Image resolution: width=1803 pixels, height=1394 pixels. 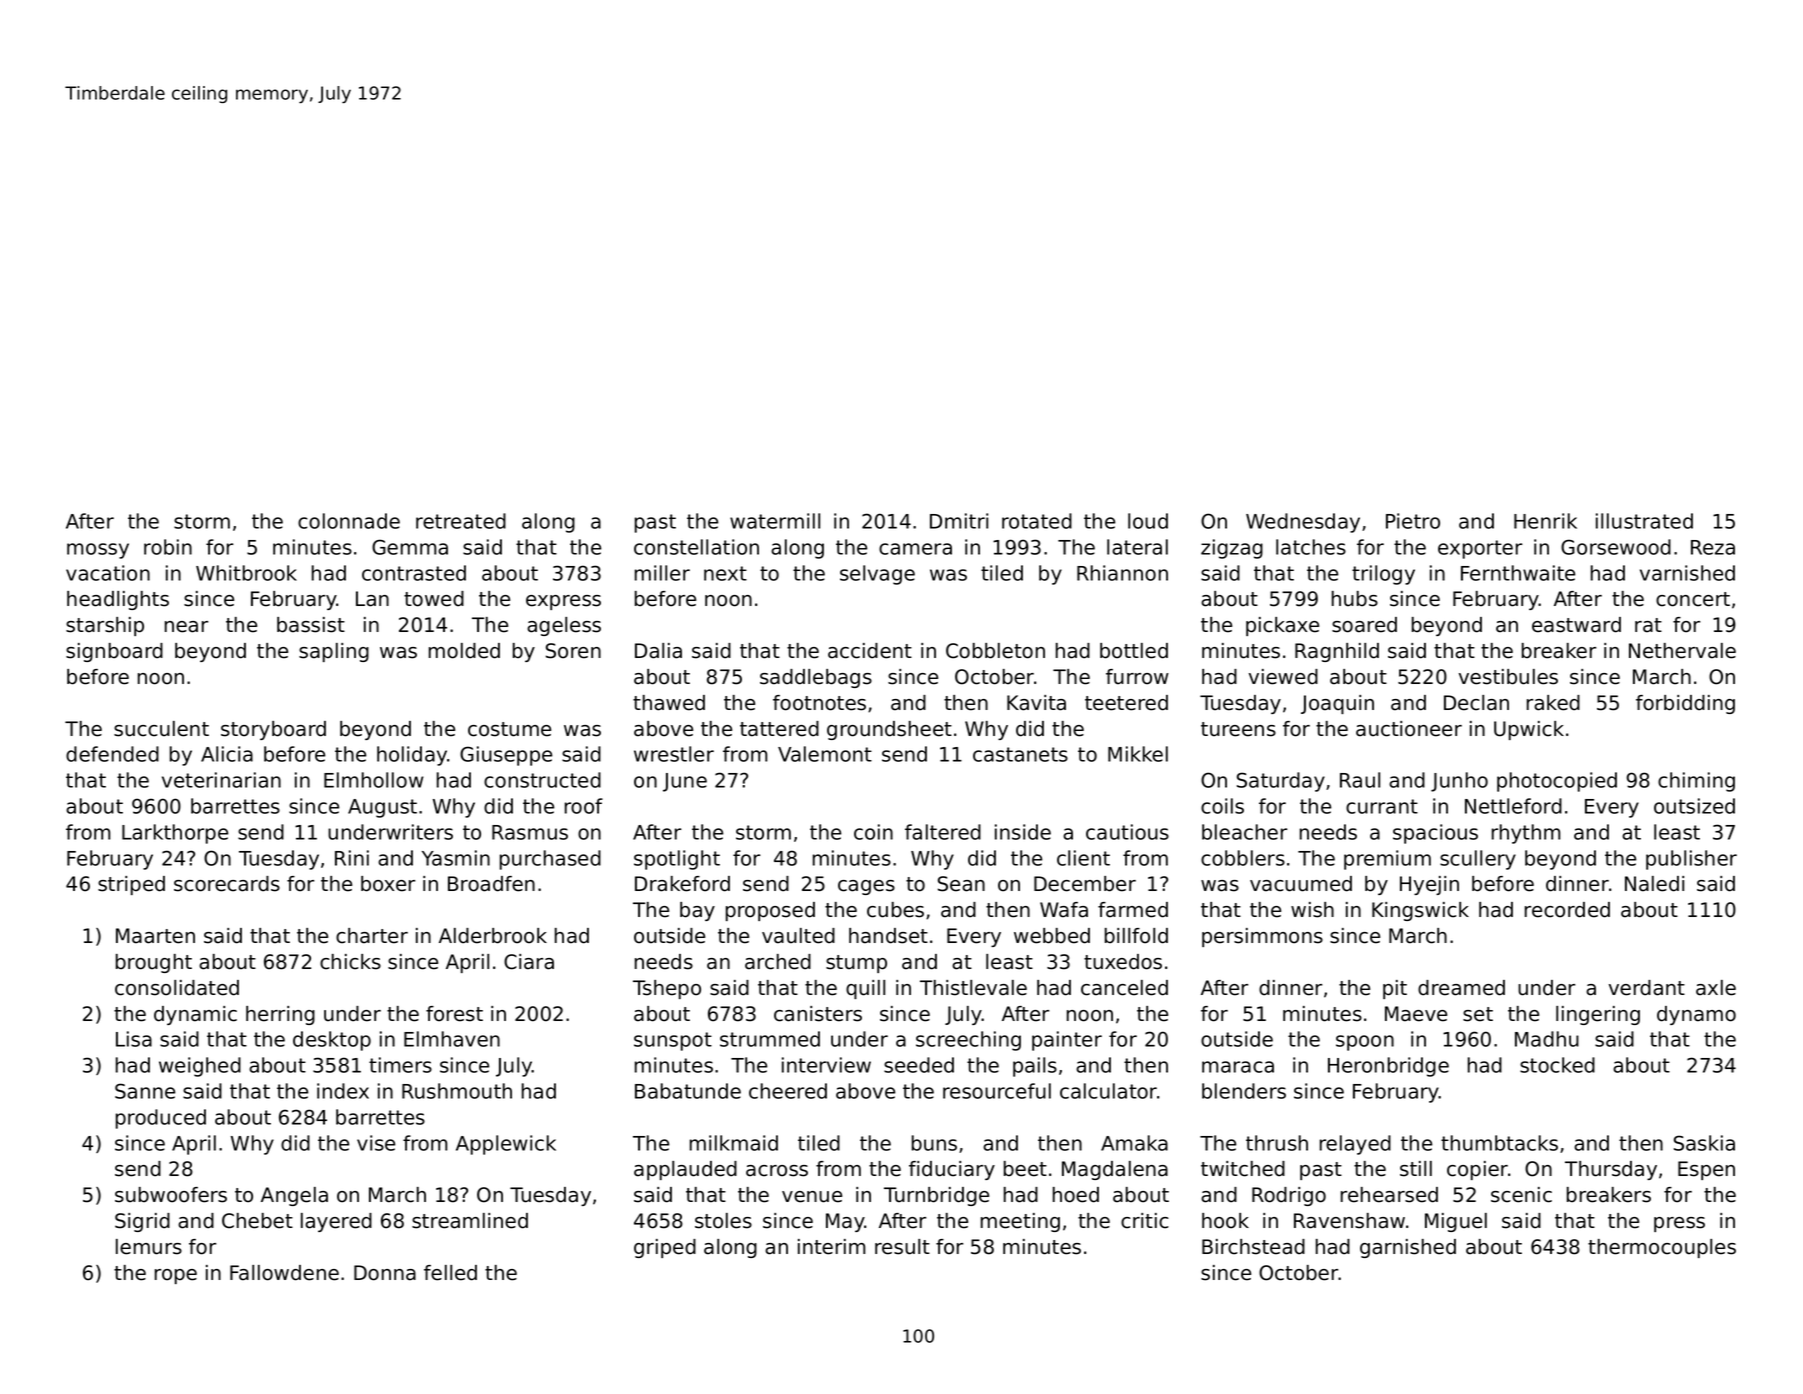 I want to click on veterinarian, so click(x=221, y=780).
